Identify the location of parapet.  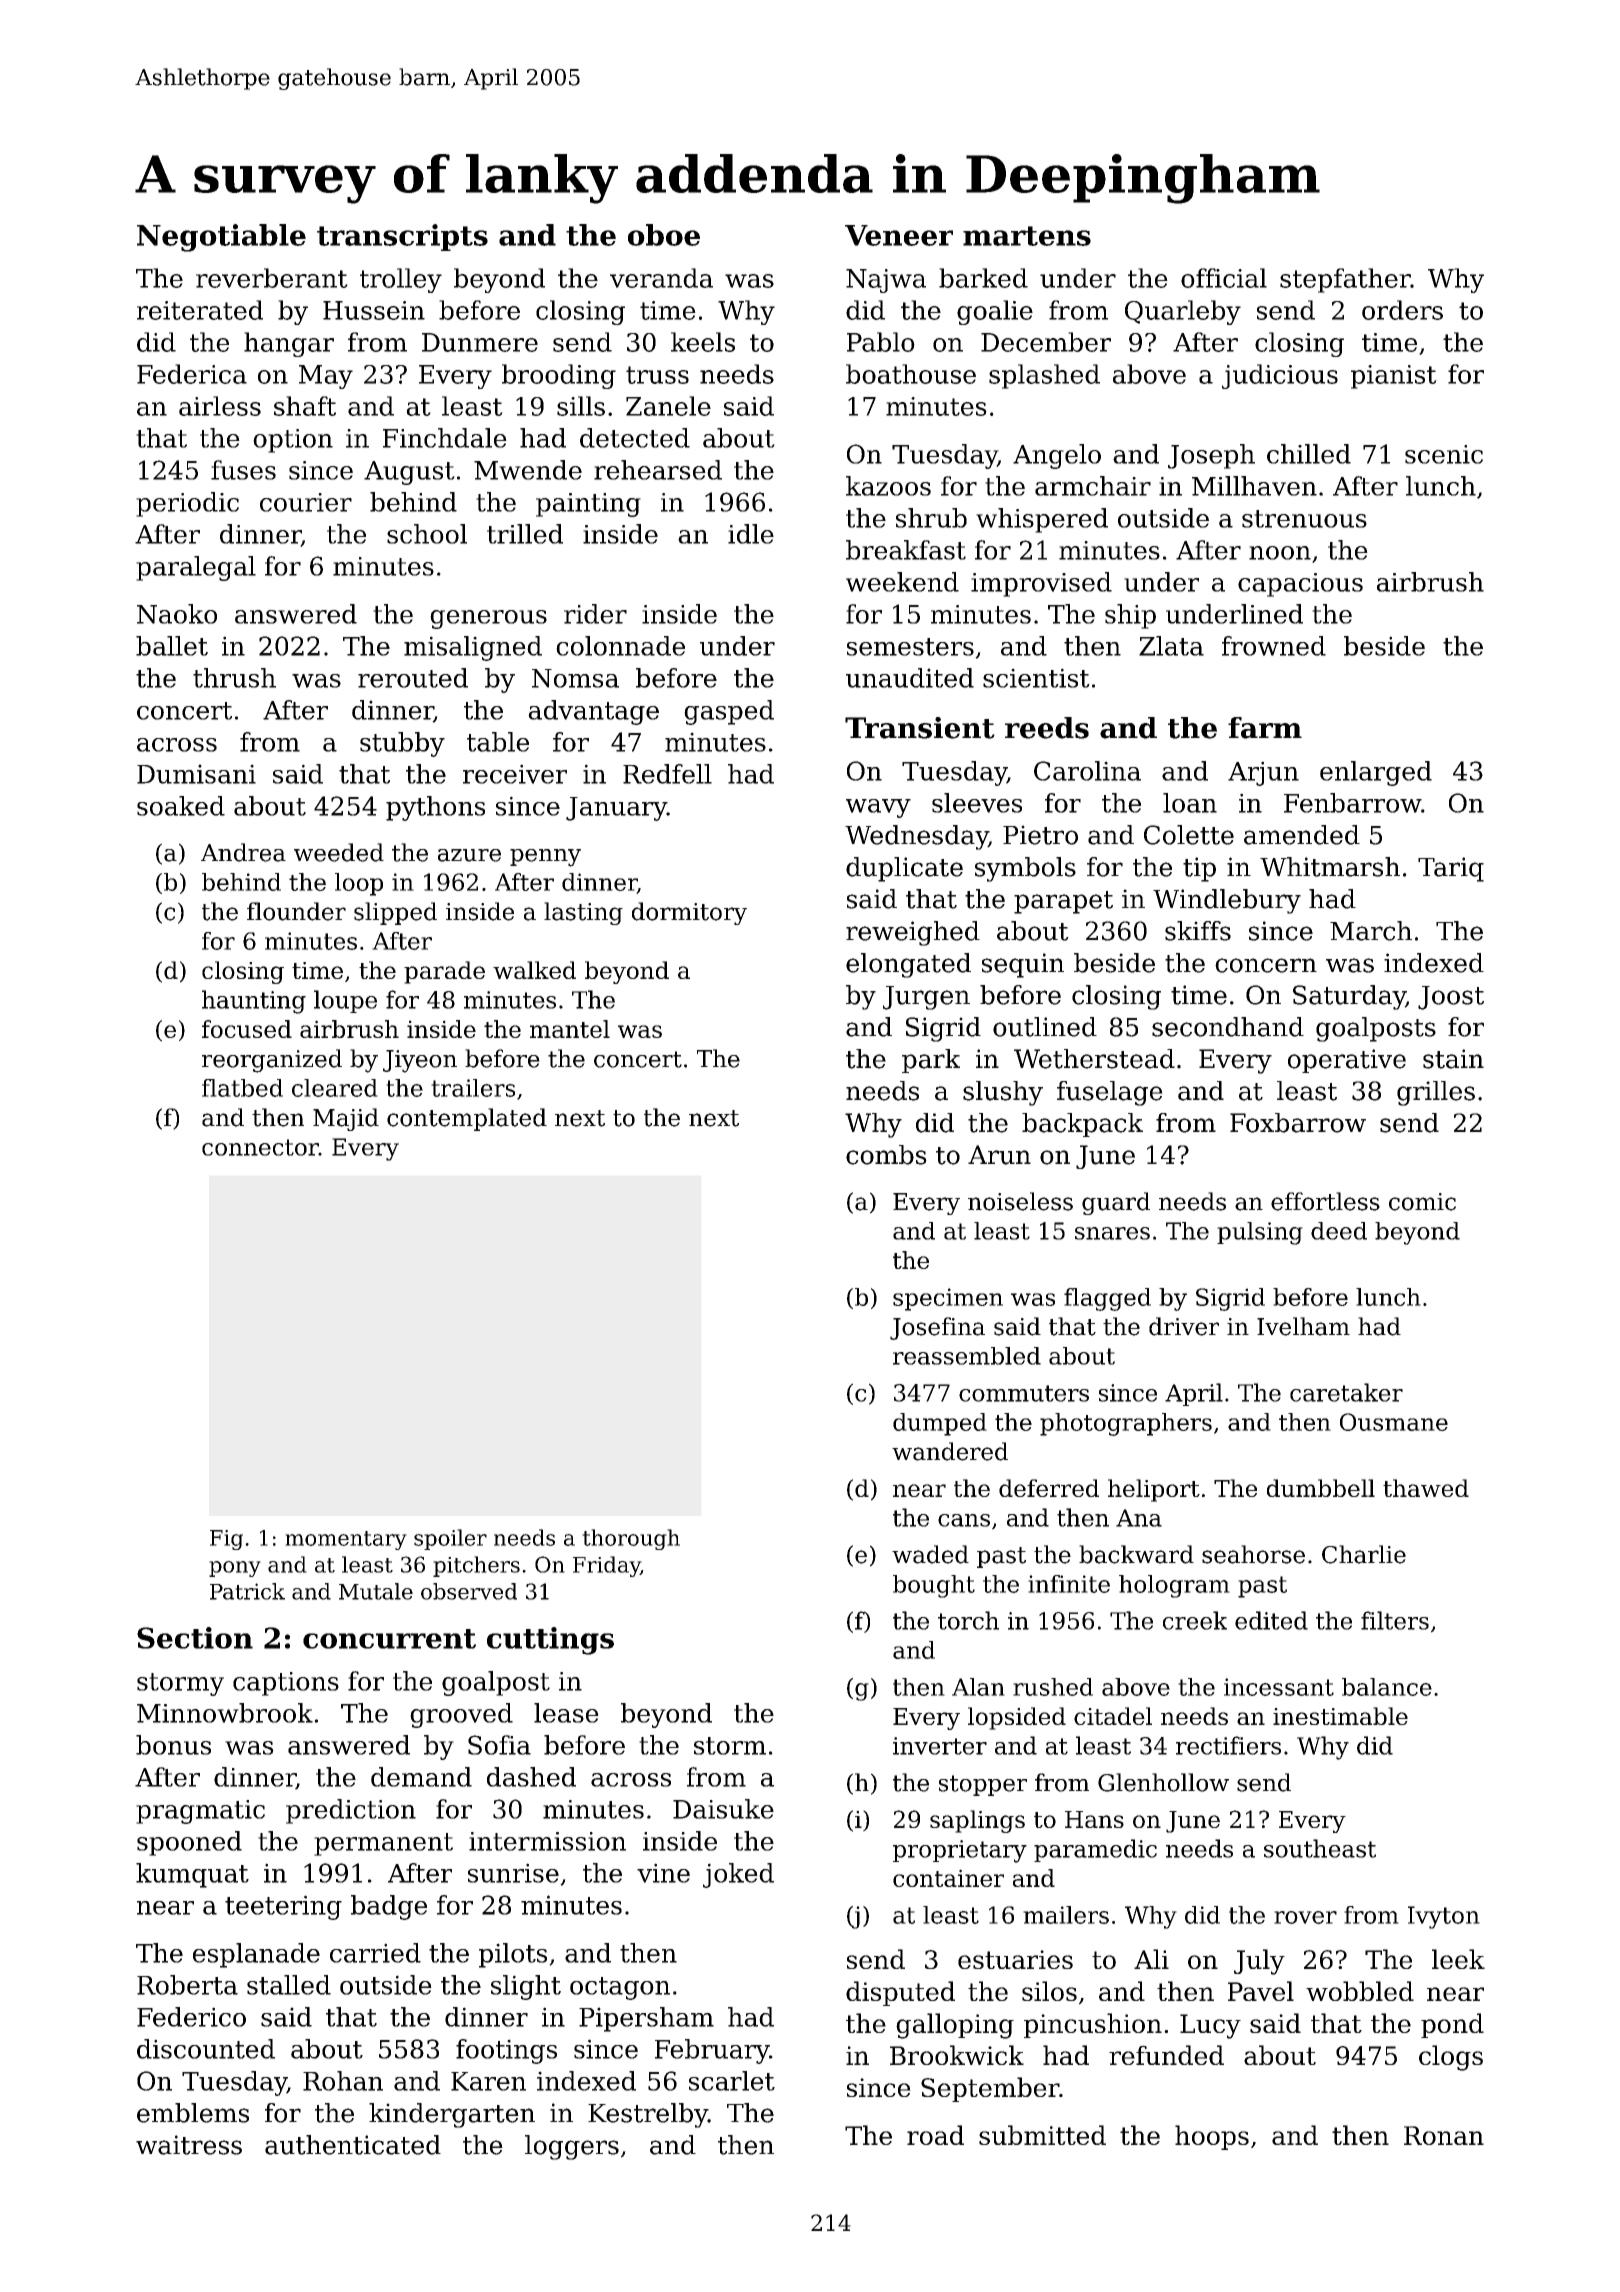
(1063, 902).
